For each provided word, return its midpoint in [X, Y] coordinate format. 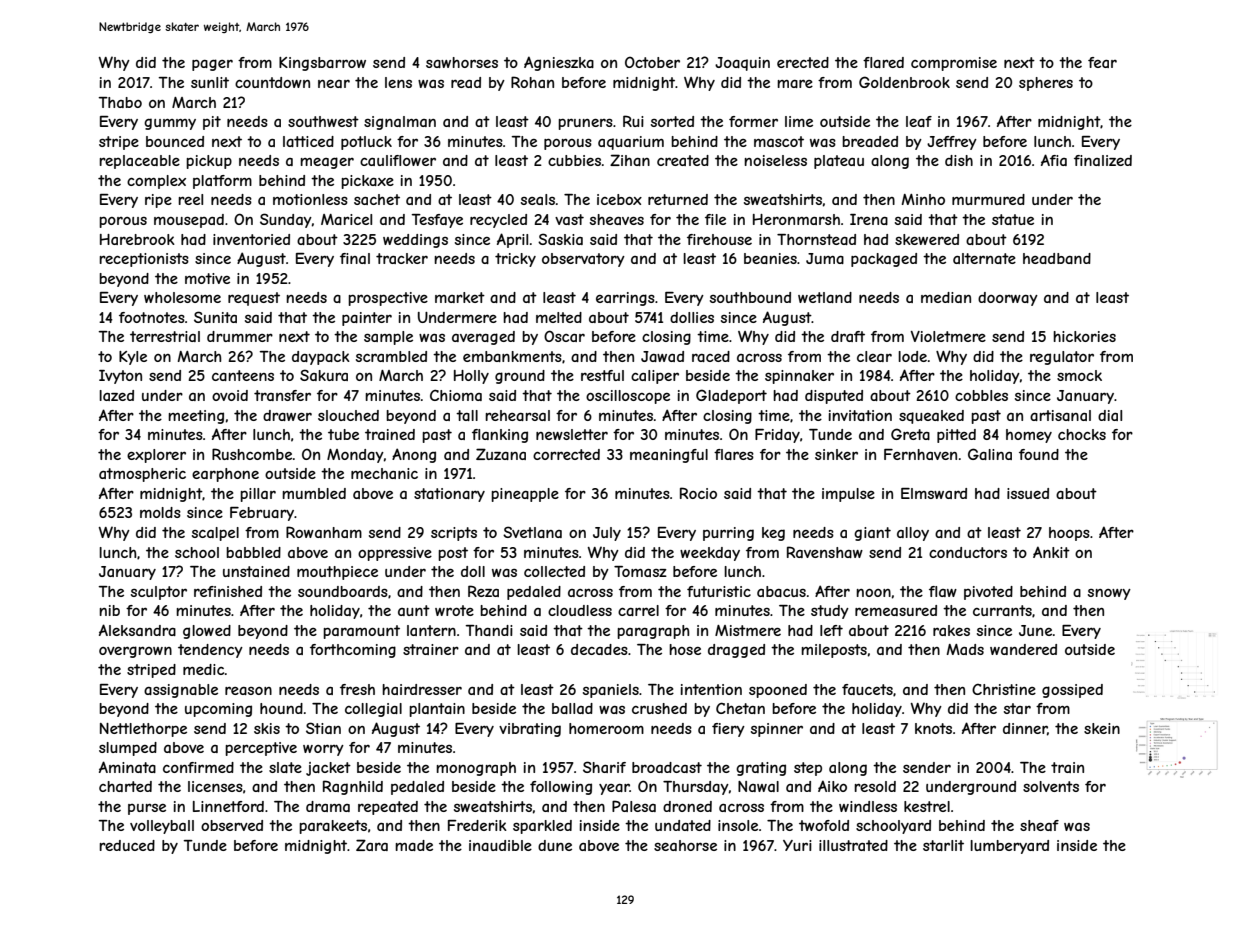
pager [212, 65]
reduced [127, 845]
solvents [1051, 786]
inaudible [500, 845]
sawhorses [462, 62]
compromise [954, 64]
